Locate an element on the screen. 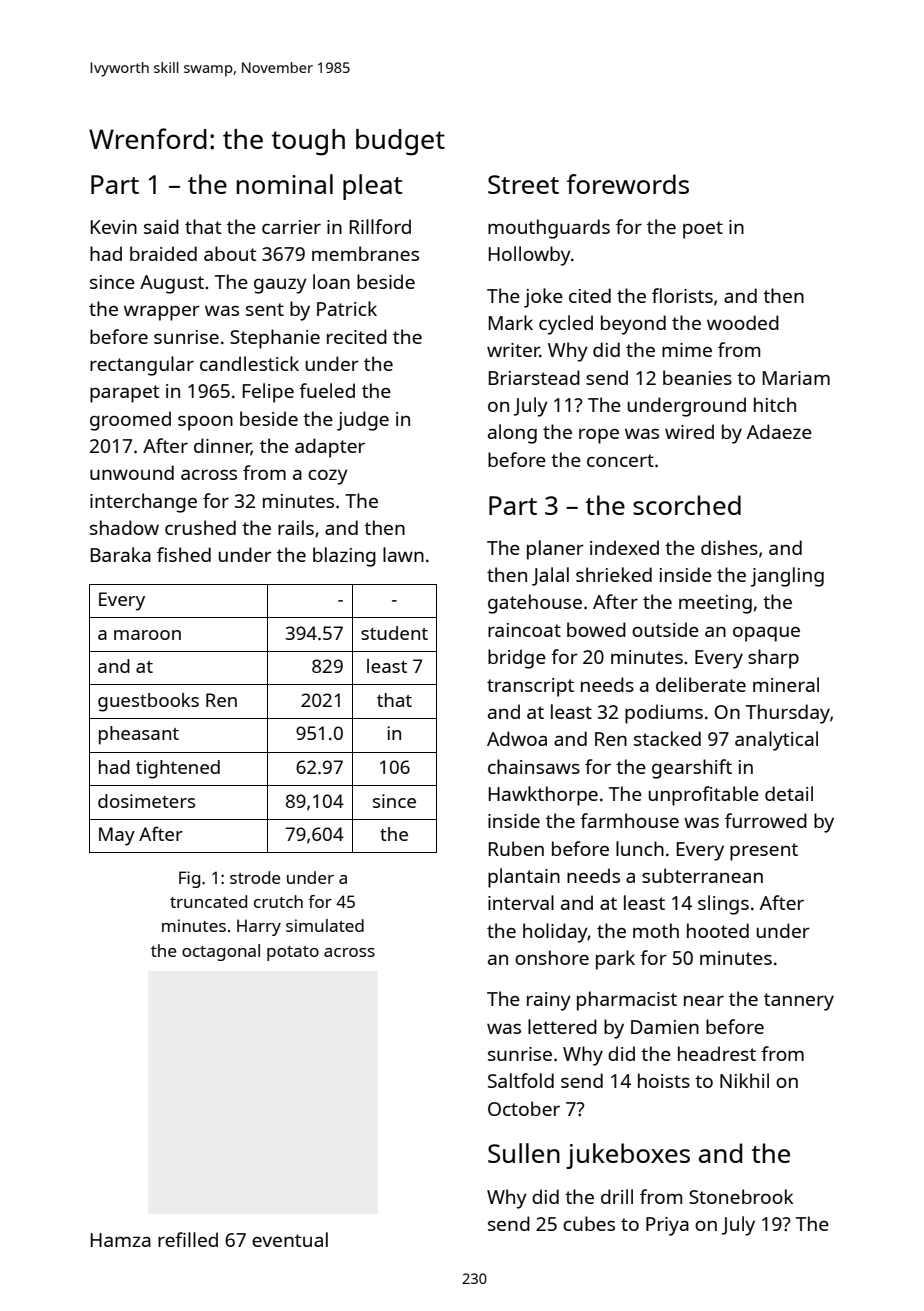  Sullen is located at coordinates (524, 1153).
